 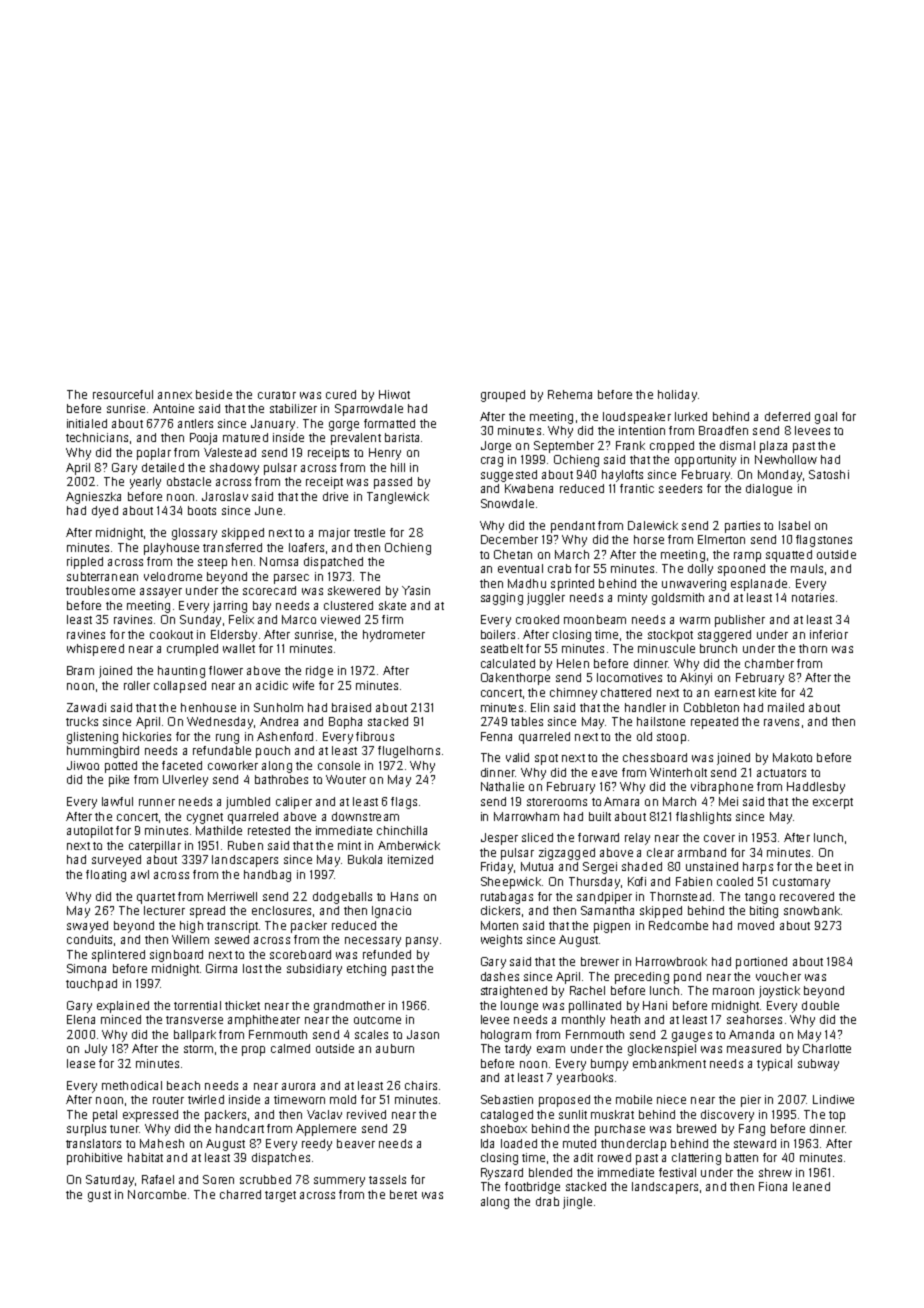 I want to click on Zawadi, so click(x=86, y=707).
